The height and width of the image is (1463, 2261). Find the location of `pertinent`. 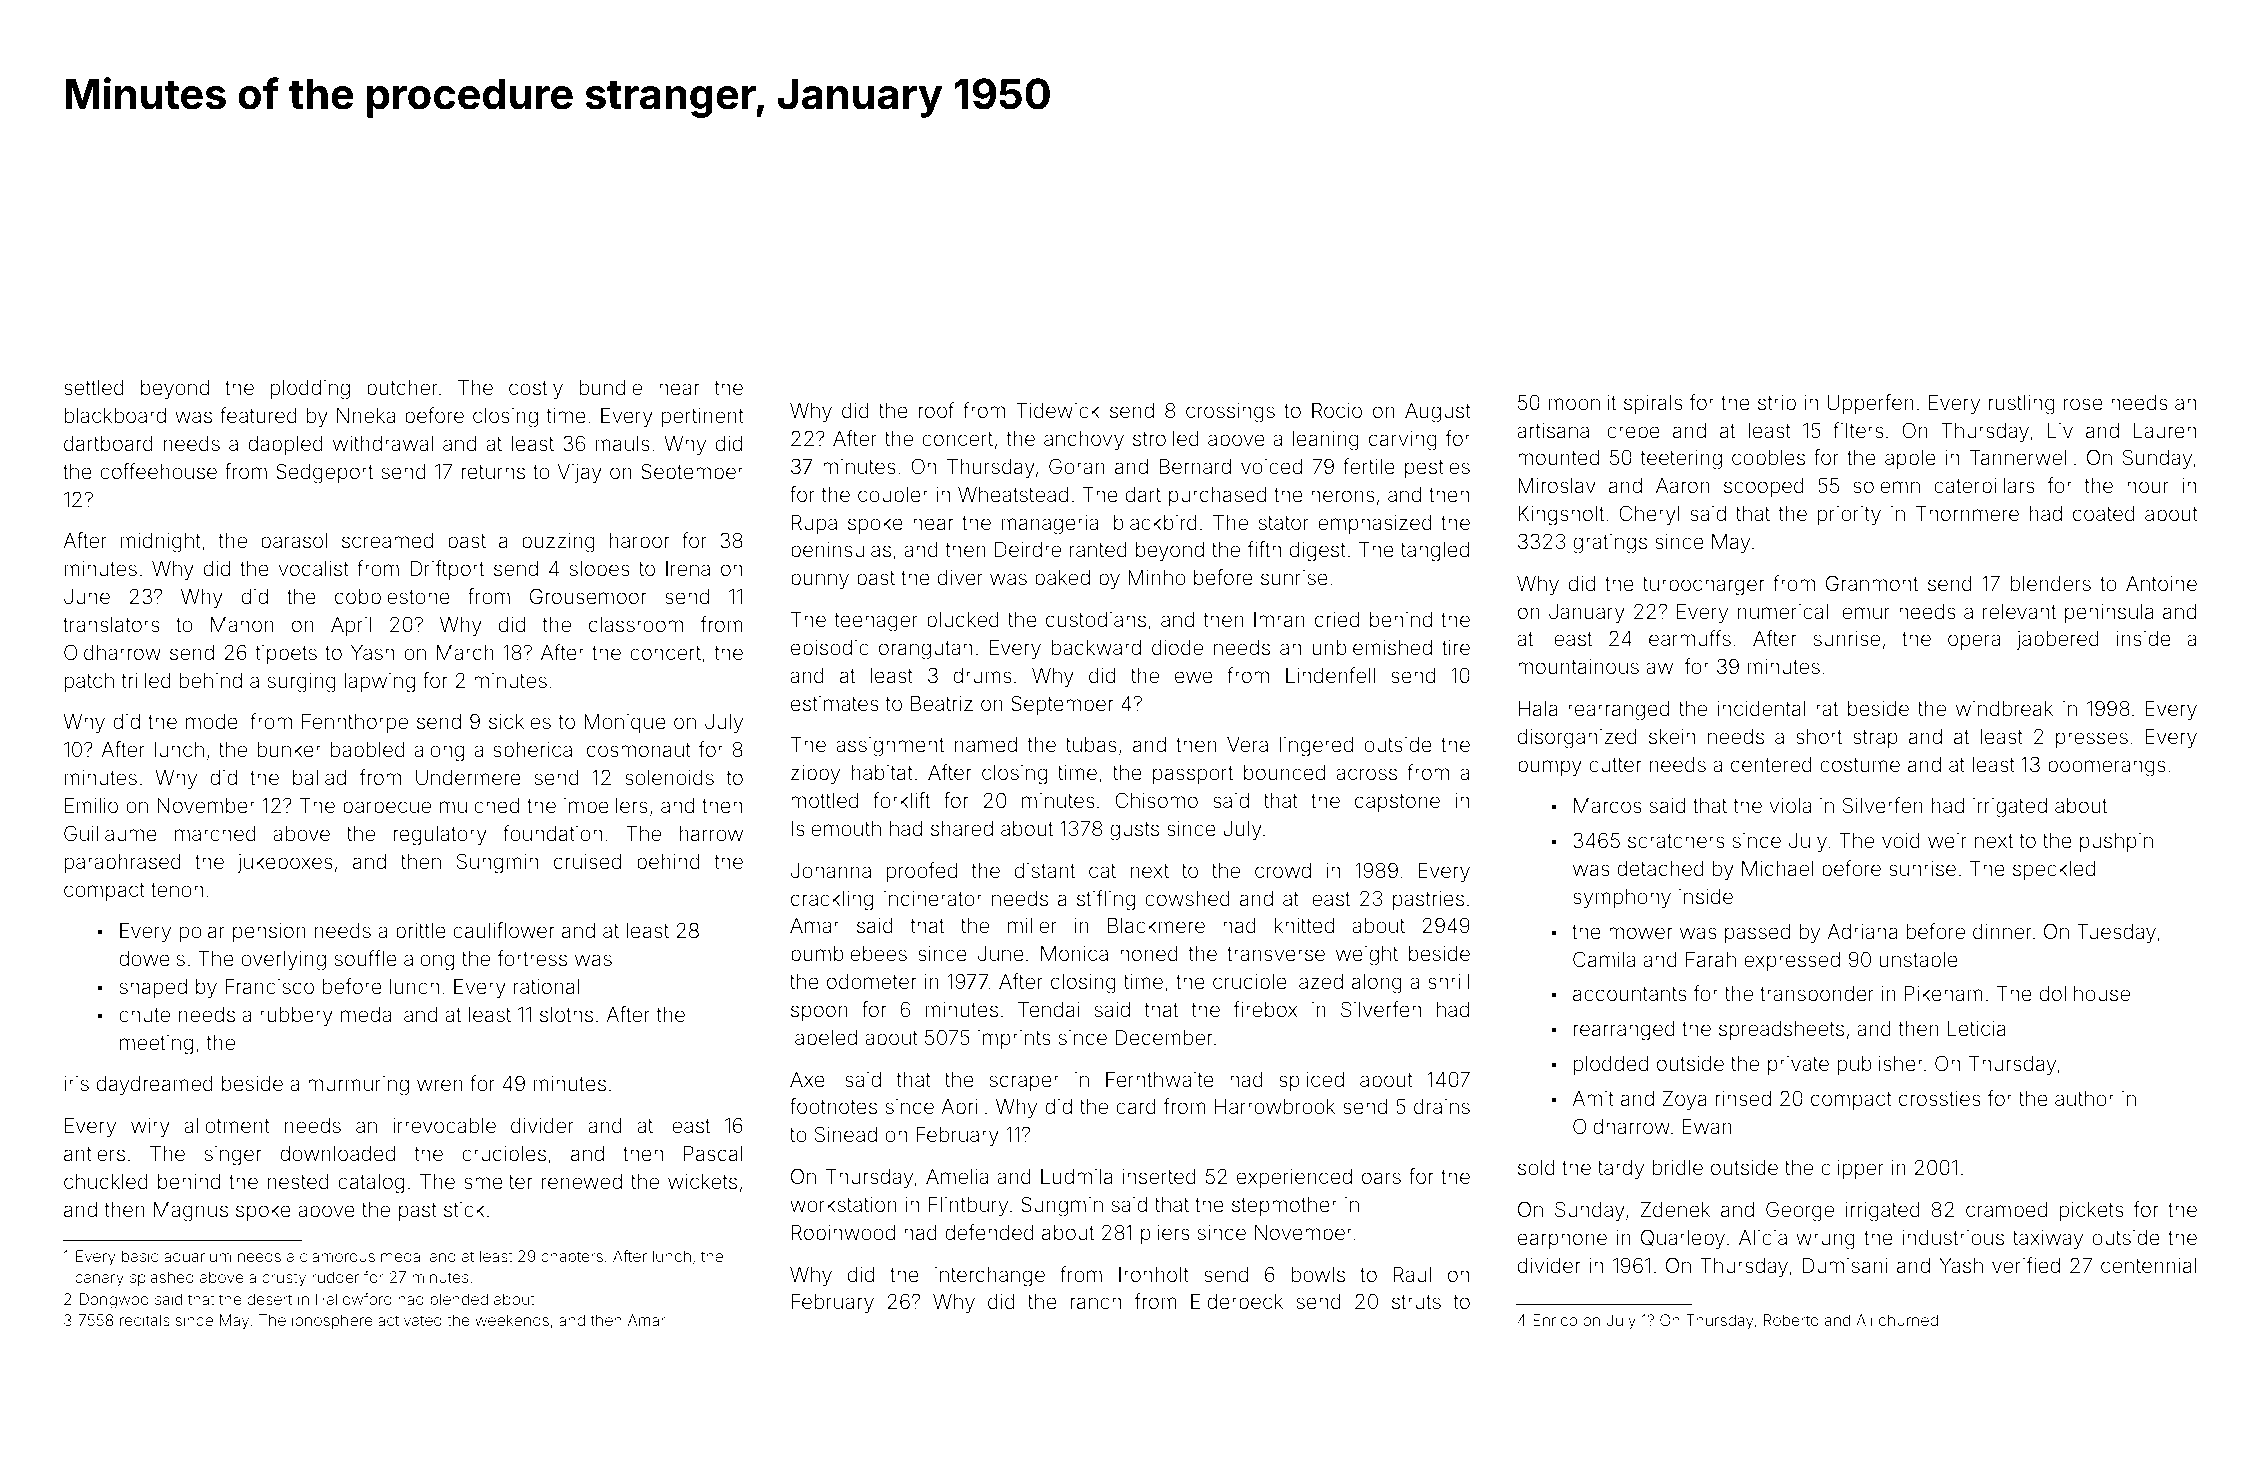

pertinent is located at coordinates (703, 417).
